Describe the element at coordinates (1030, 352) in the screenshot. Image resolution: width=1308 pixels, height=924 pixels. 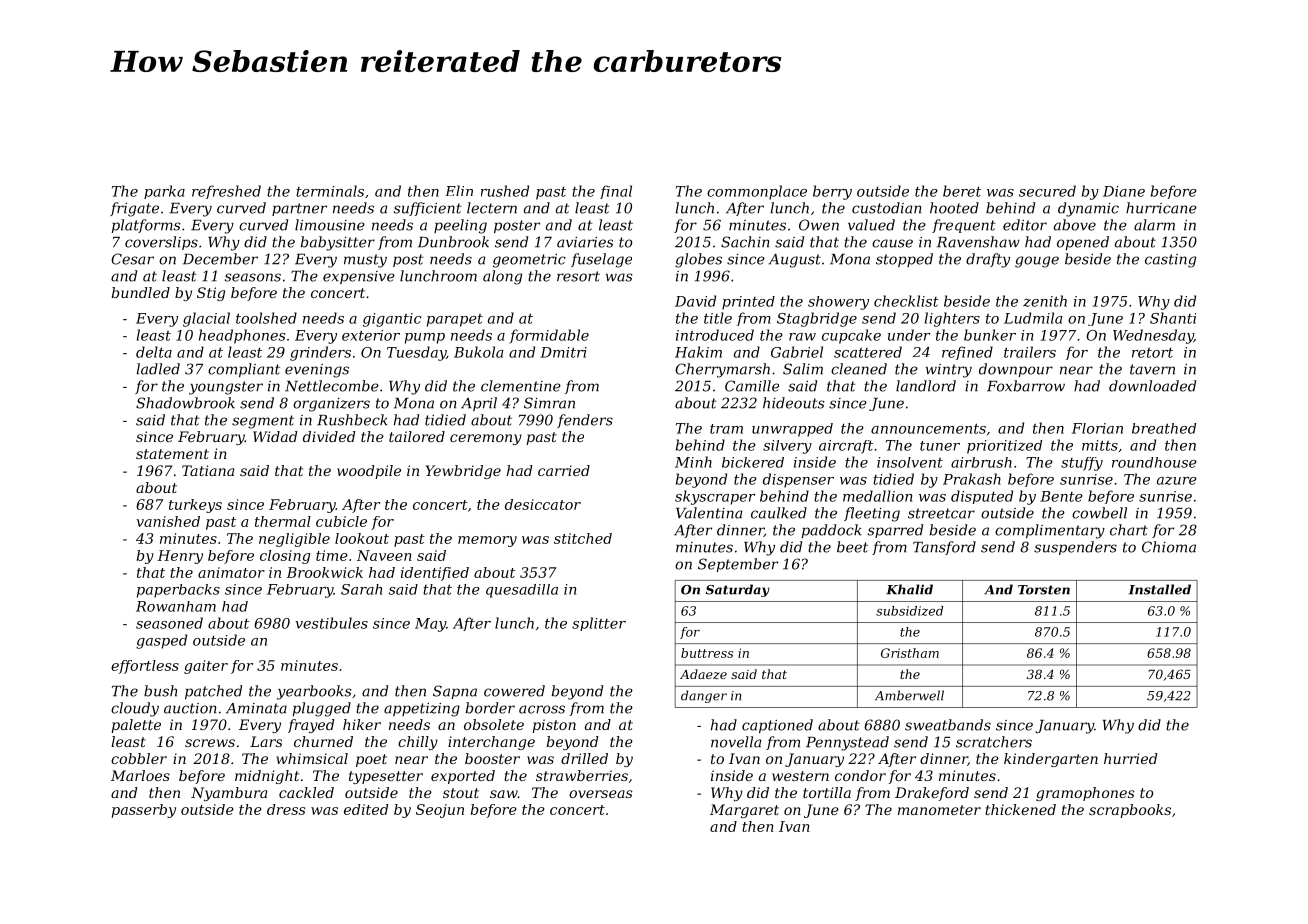
I see `trailers` at that location.
